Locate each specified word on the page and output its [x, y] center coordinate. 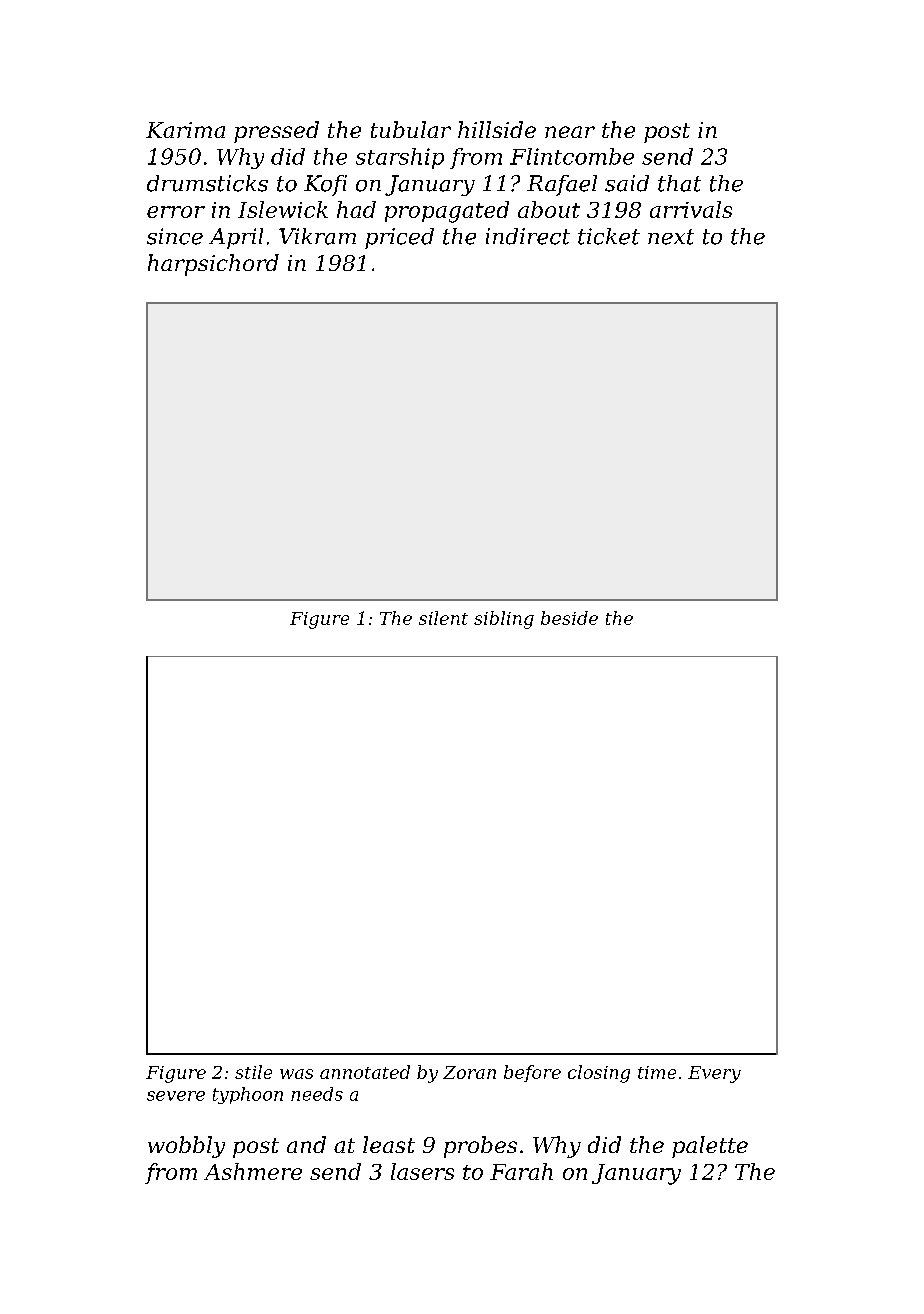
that [679, 183]
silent [443, 618]
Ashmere [253, 1171]
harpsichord [213, 265]
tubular [411, 129]
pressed [276, 132]
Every [714, 1074]
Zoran [469, 1072]
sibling [504, 620]
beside [569, 618]
